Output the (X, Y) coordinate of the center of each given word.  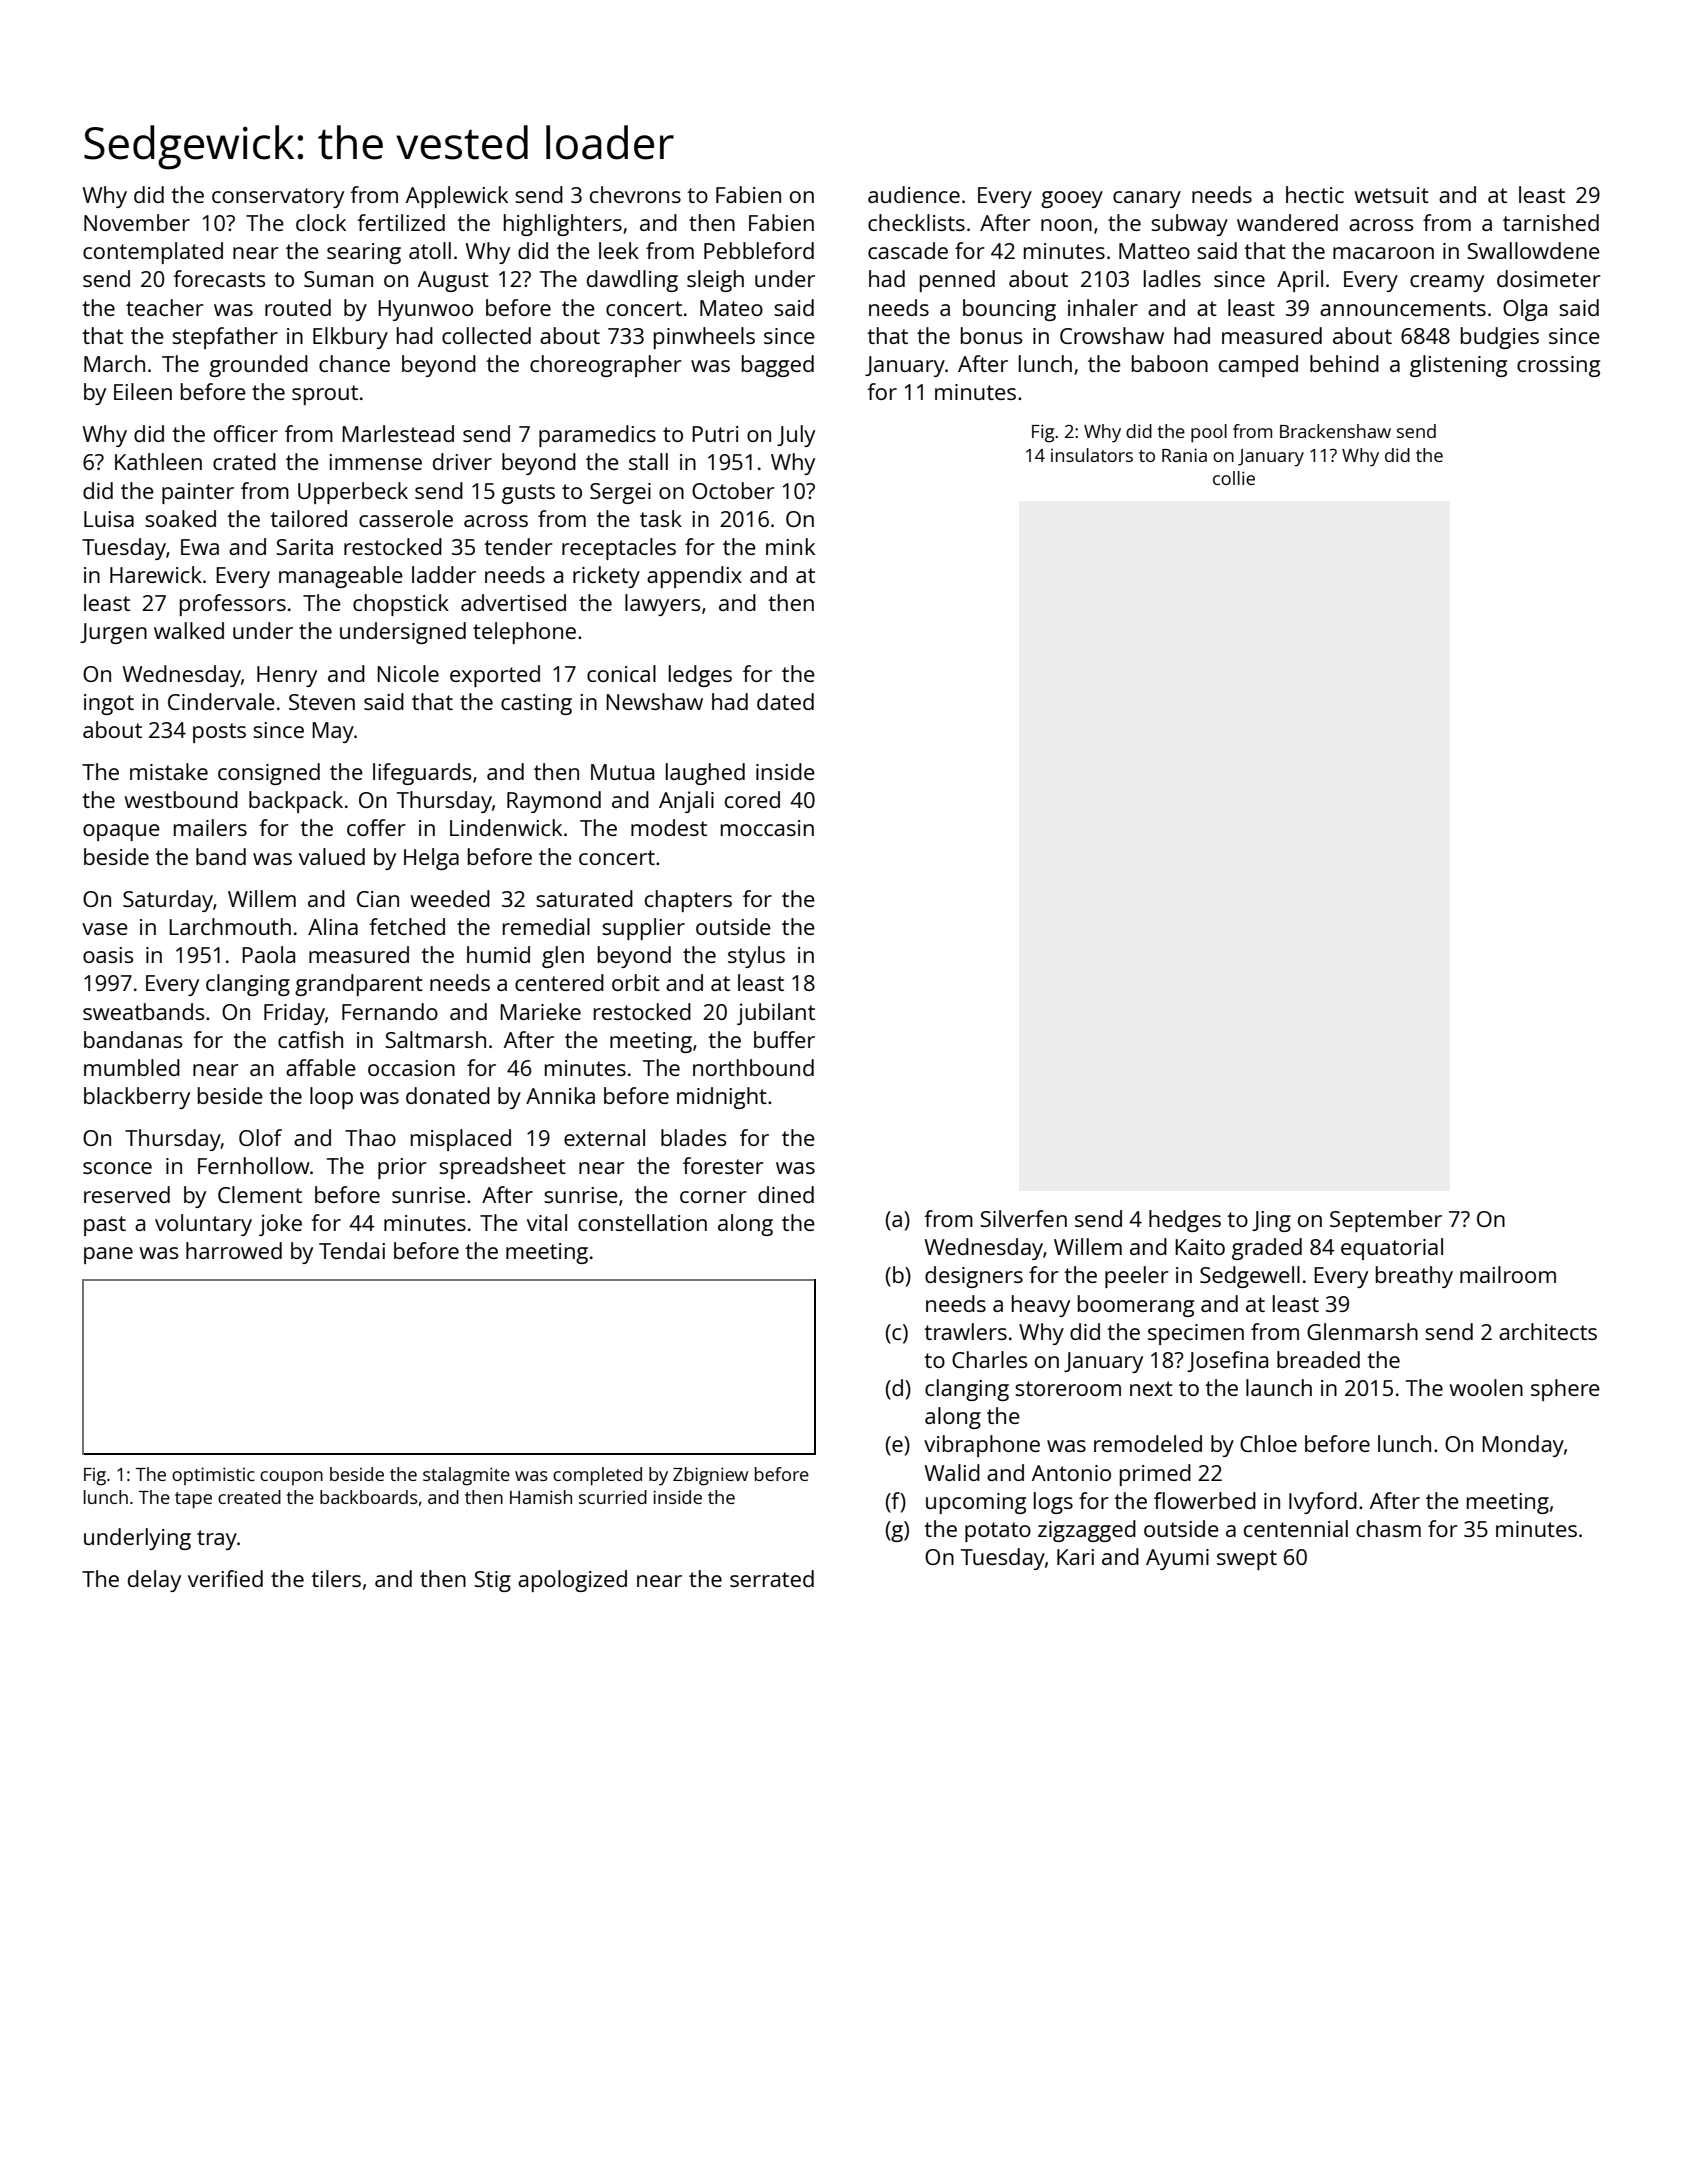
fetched (407, 926)
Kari (1075, 1557)
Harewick (156, 574)
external (604, 1137)
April (1300, 281)
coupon (291, 1478)
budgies (1500, 338)
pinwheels (704, 338)
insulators (1092, 455)
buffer (784, 1039)
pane (108, 1255)
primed (1155, 1475)
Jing (1271, 1221)
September (1386, 1221)
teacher (165, 307)
